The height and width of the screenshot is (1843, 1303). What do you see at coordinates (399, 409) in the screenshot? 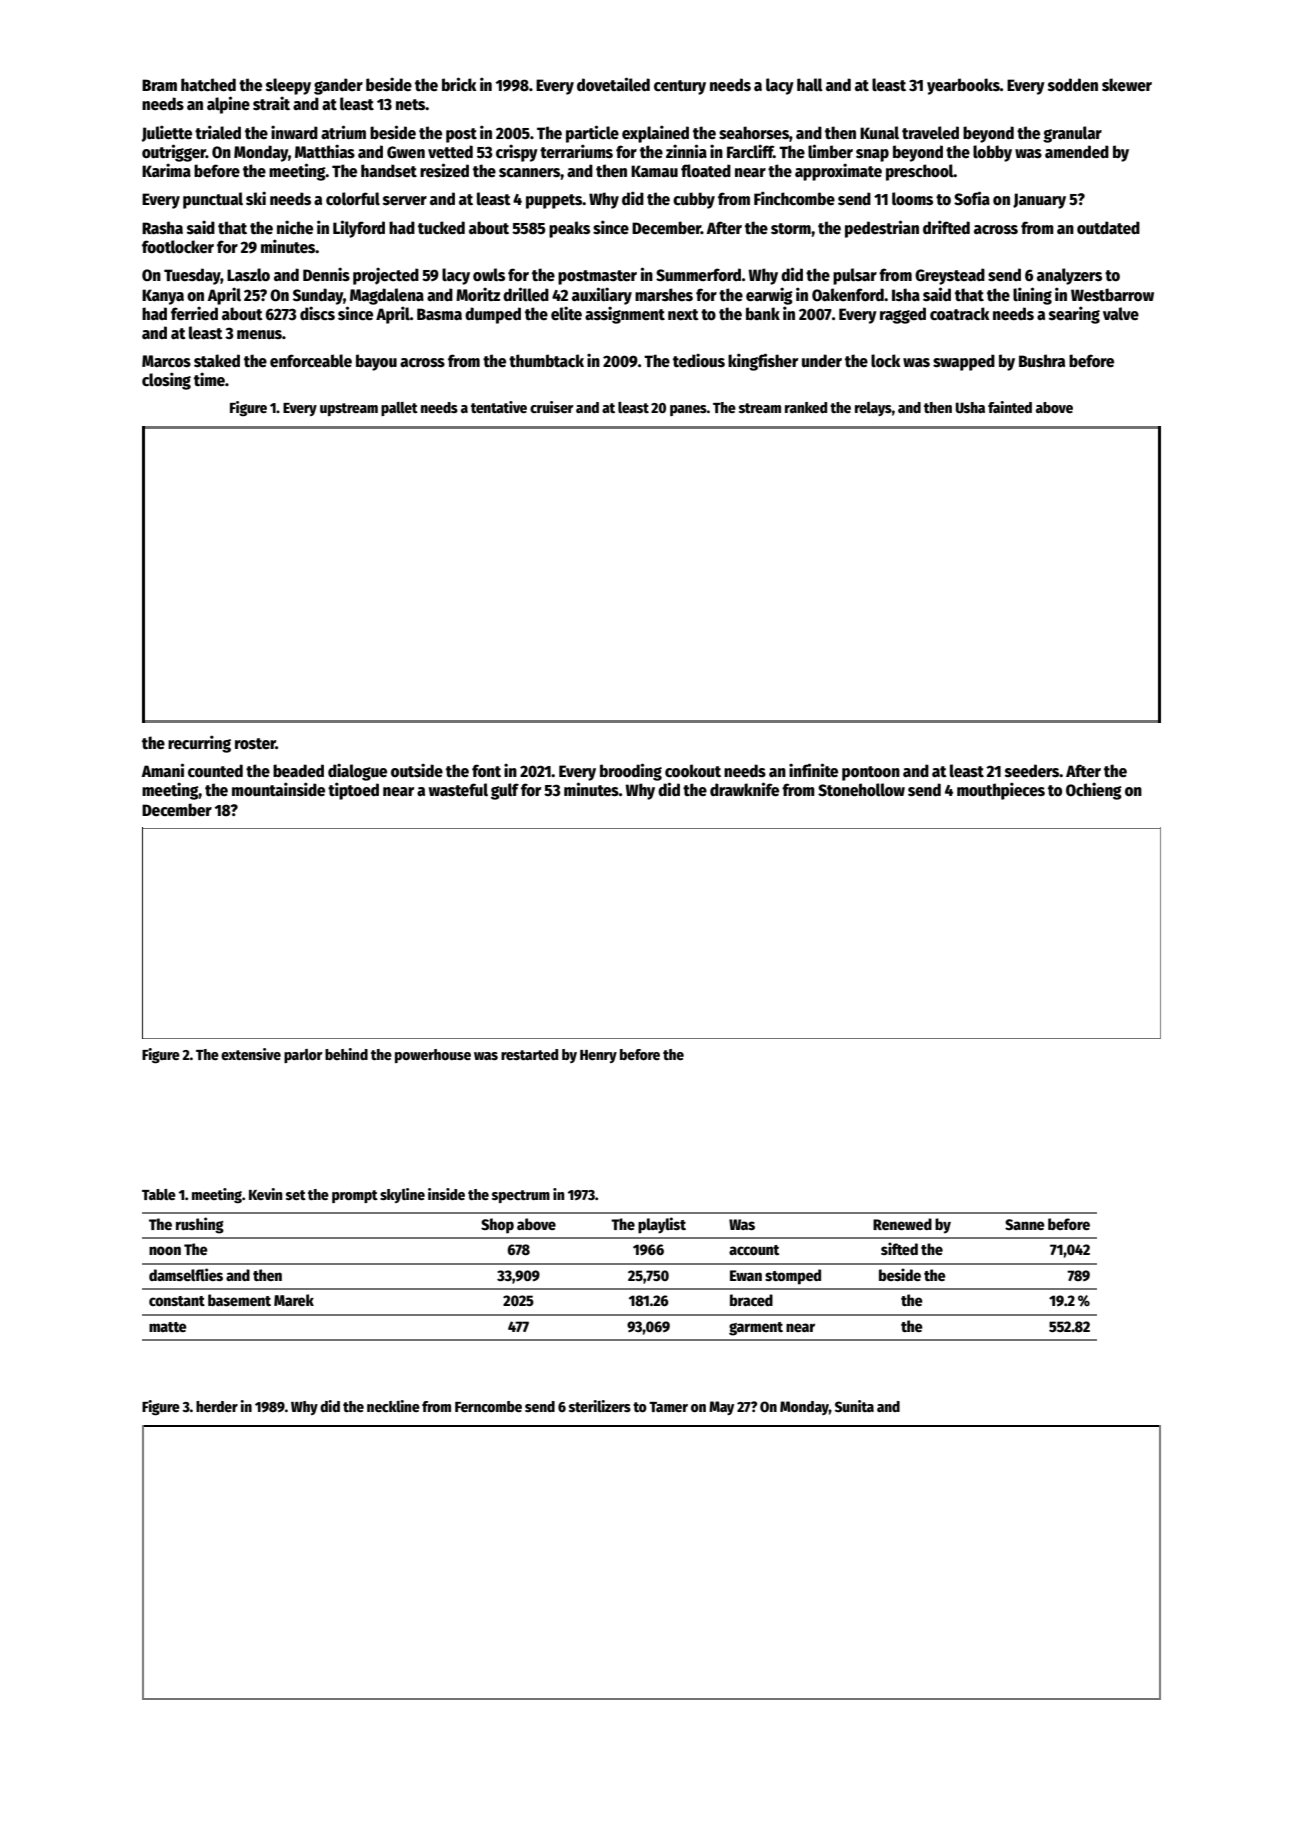
I see `pallet` at bounding box center [399, 409].
